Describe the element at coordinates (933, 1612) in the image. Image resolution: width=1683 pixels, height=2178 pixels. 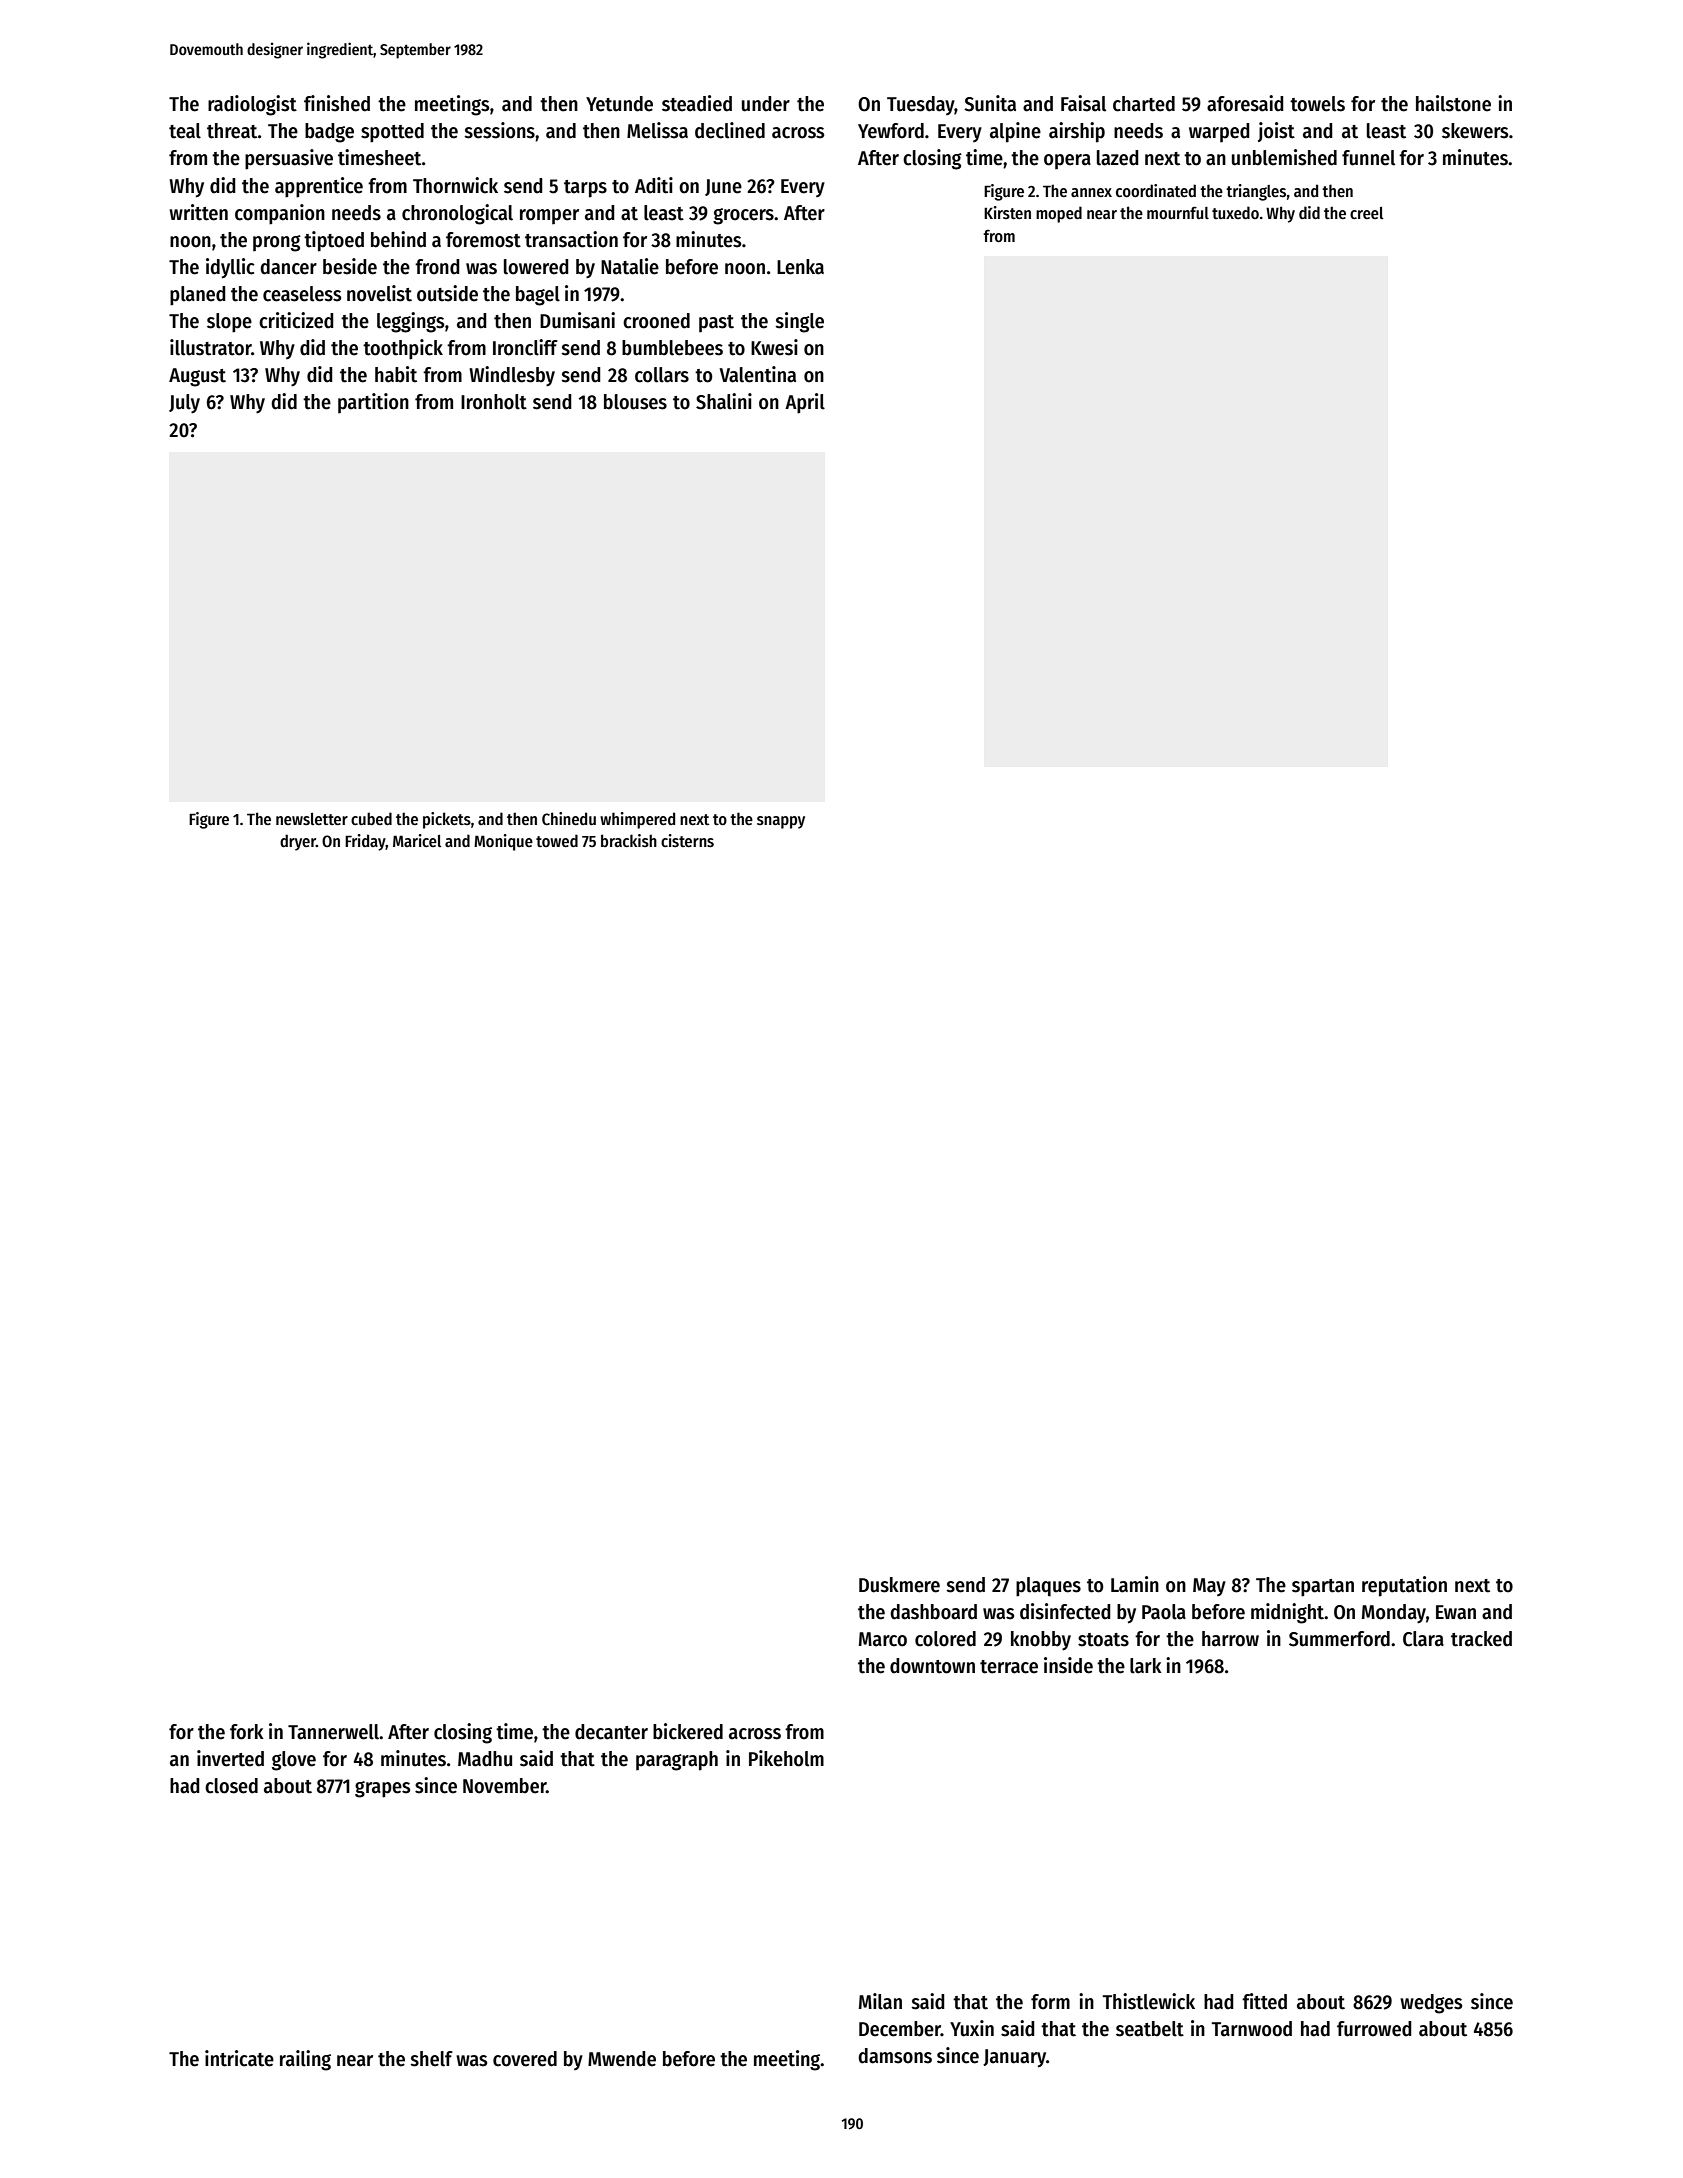
I see `dashboard` at that location.
